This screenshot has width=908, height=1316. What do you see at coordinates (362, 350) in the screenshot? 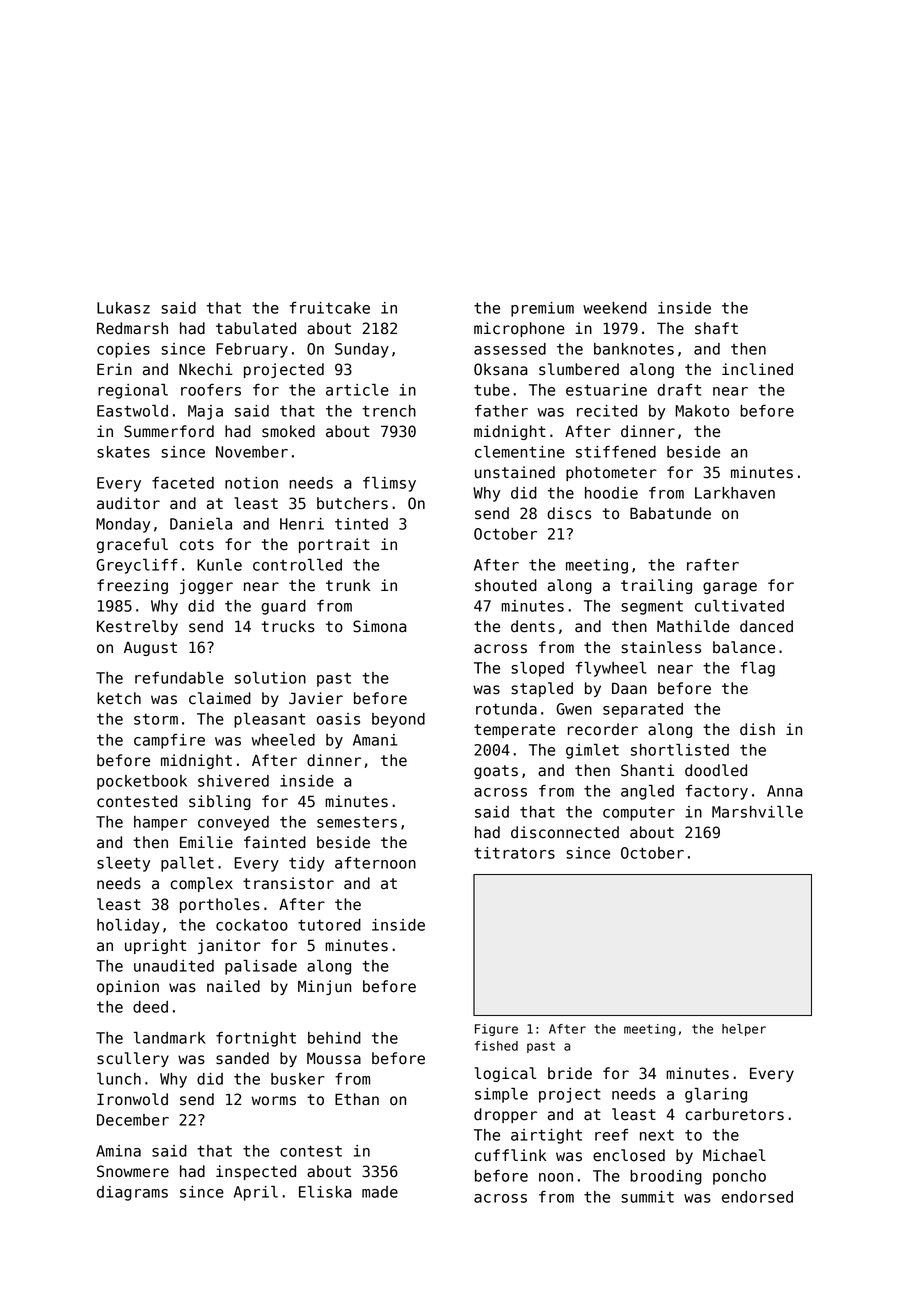
I see `Sunday` at bounding box center [362, 350].
